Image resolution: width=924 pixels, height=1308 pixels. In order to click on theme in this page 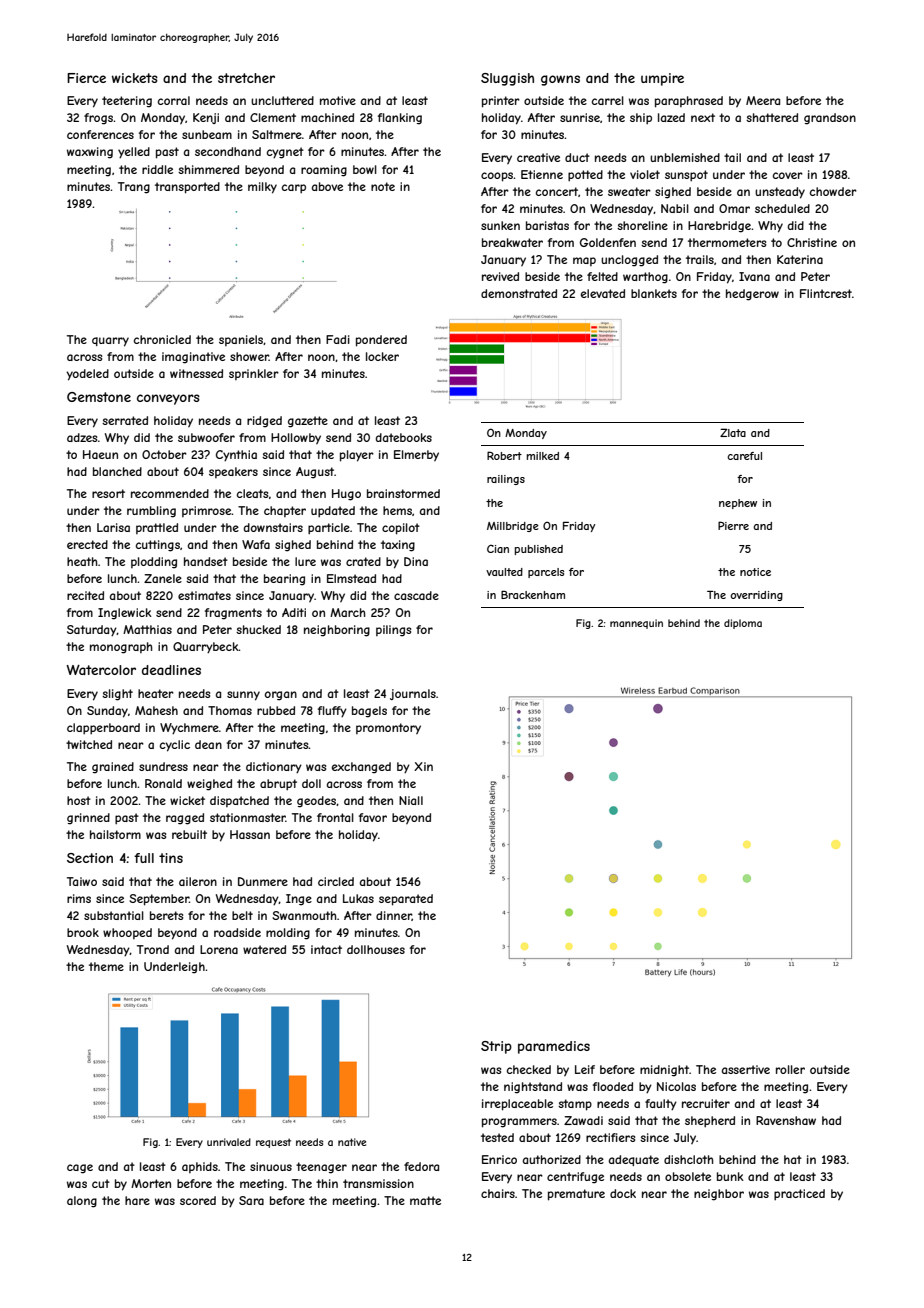, I will do `click(106, 966)`.
